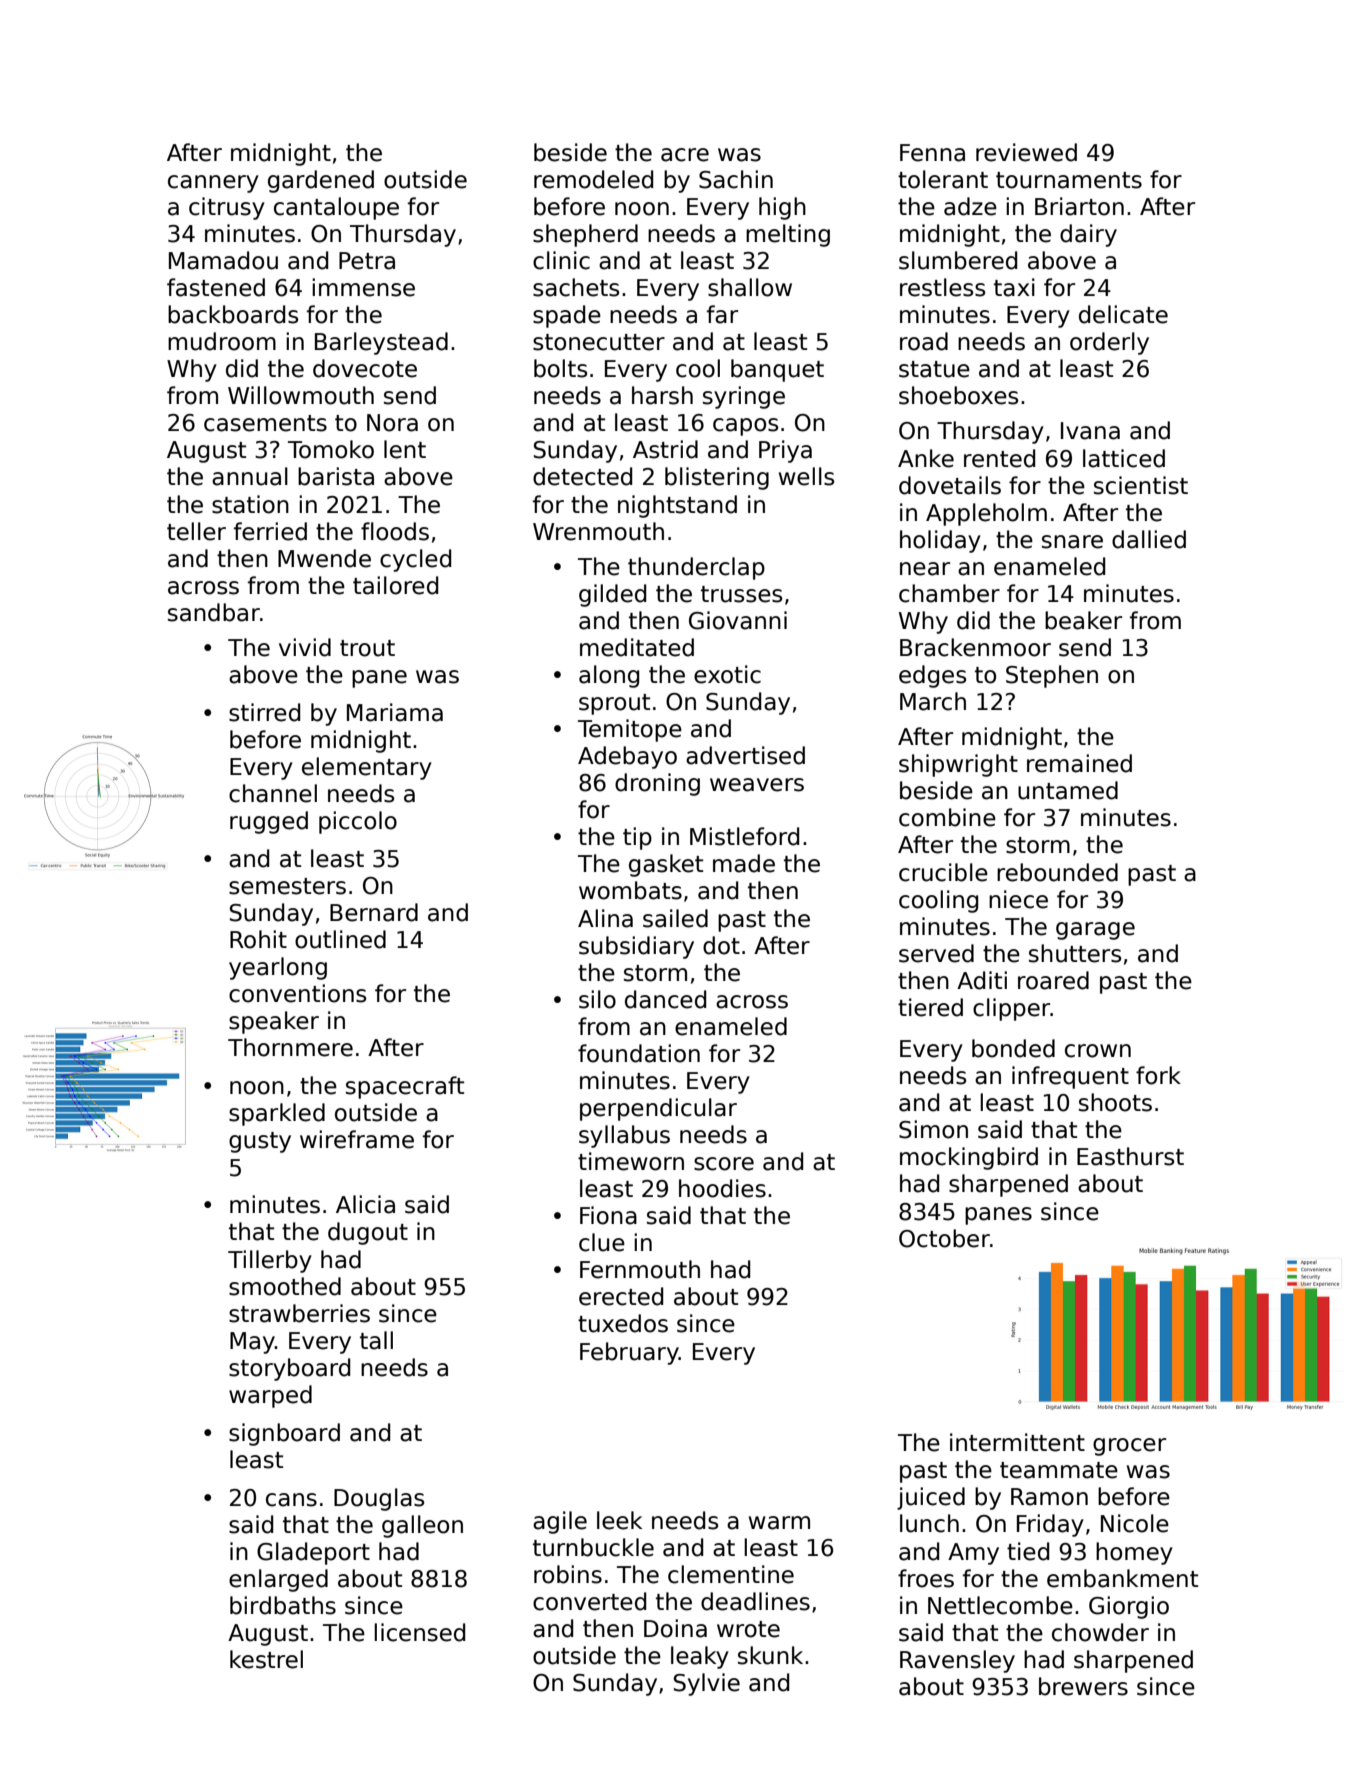  What do you see at coordinates (419, 1632) in the screenshot?
I see `licensed` at bounding box center [419, 1632].
